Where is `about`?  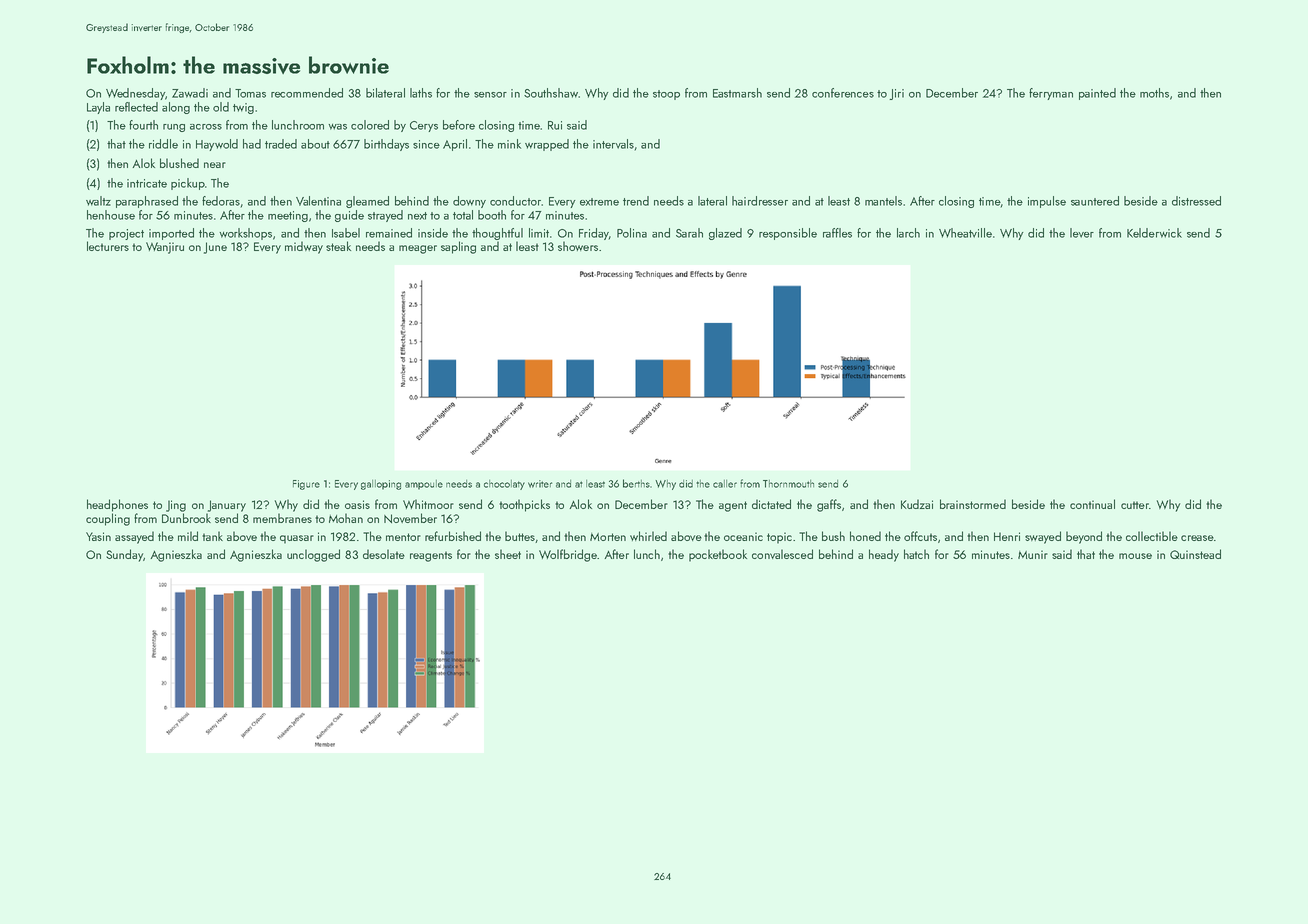
about is located at coordinates (315, 144).
